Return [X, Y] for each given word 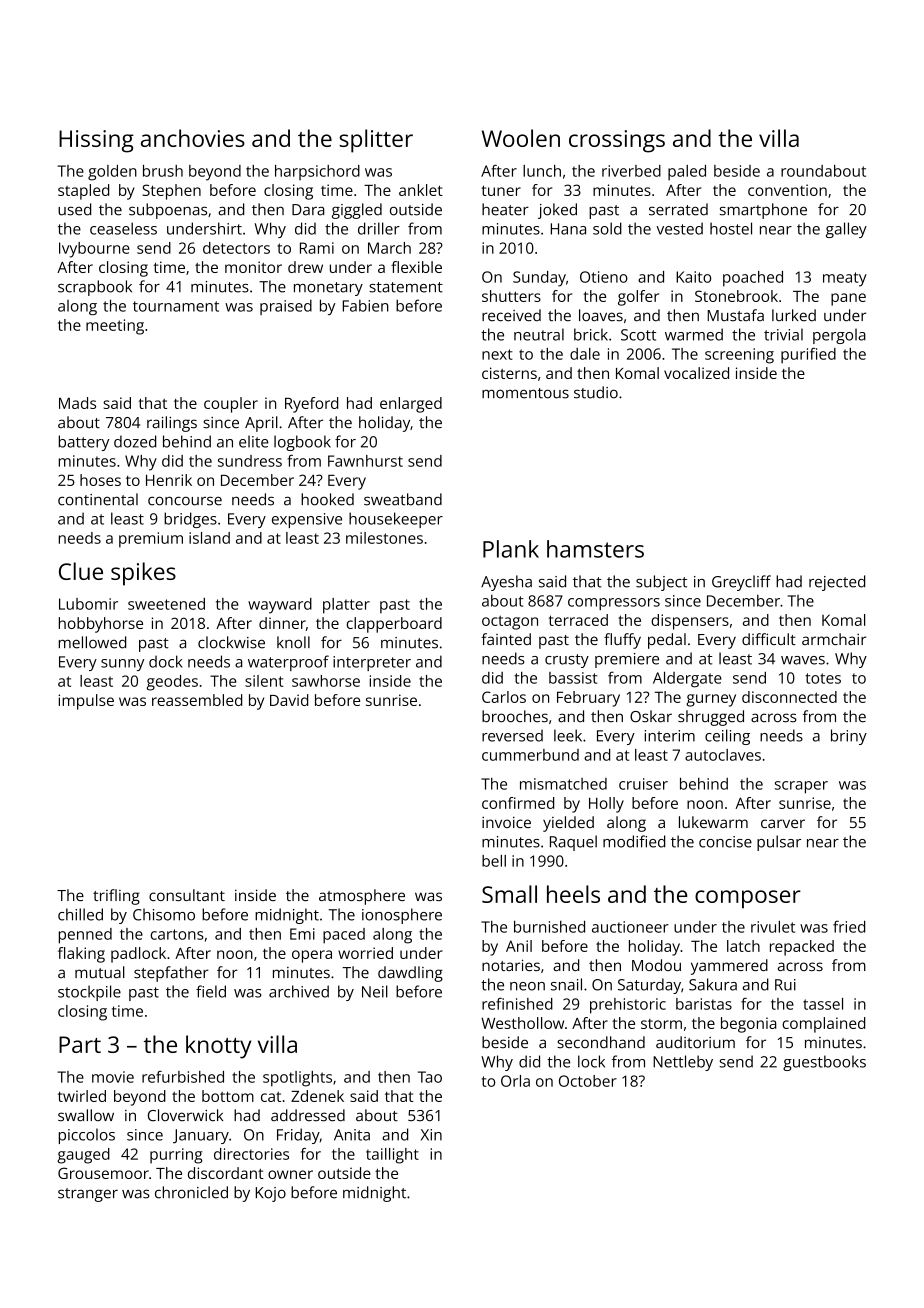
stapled [83, 192]
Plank [511, 549]
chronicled [191, 1192]
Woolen [521, 138]
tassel [823, 1004]
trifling [116, 897]
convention [787, 190]
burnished [549, 927]
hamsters [595, 549]
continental [98, 499]
